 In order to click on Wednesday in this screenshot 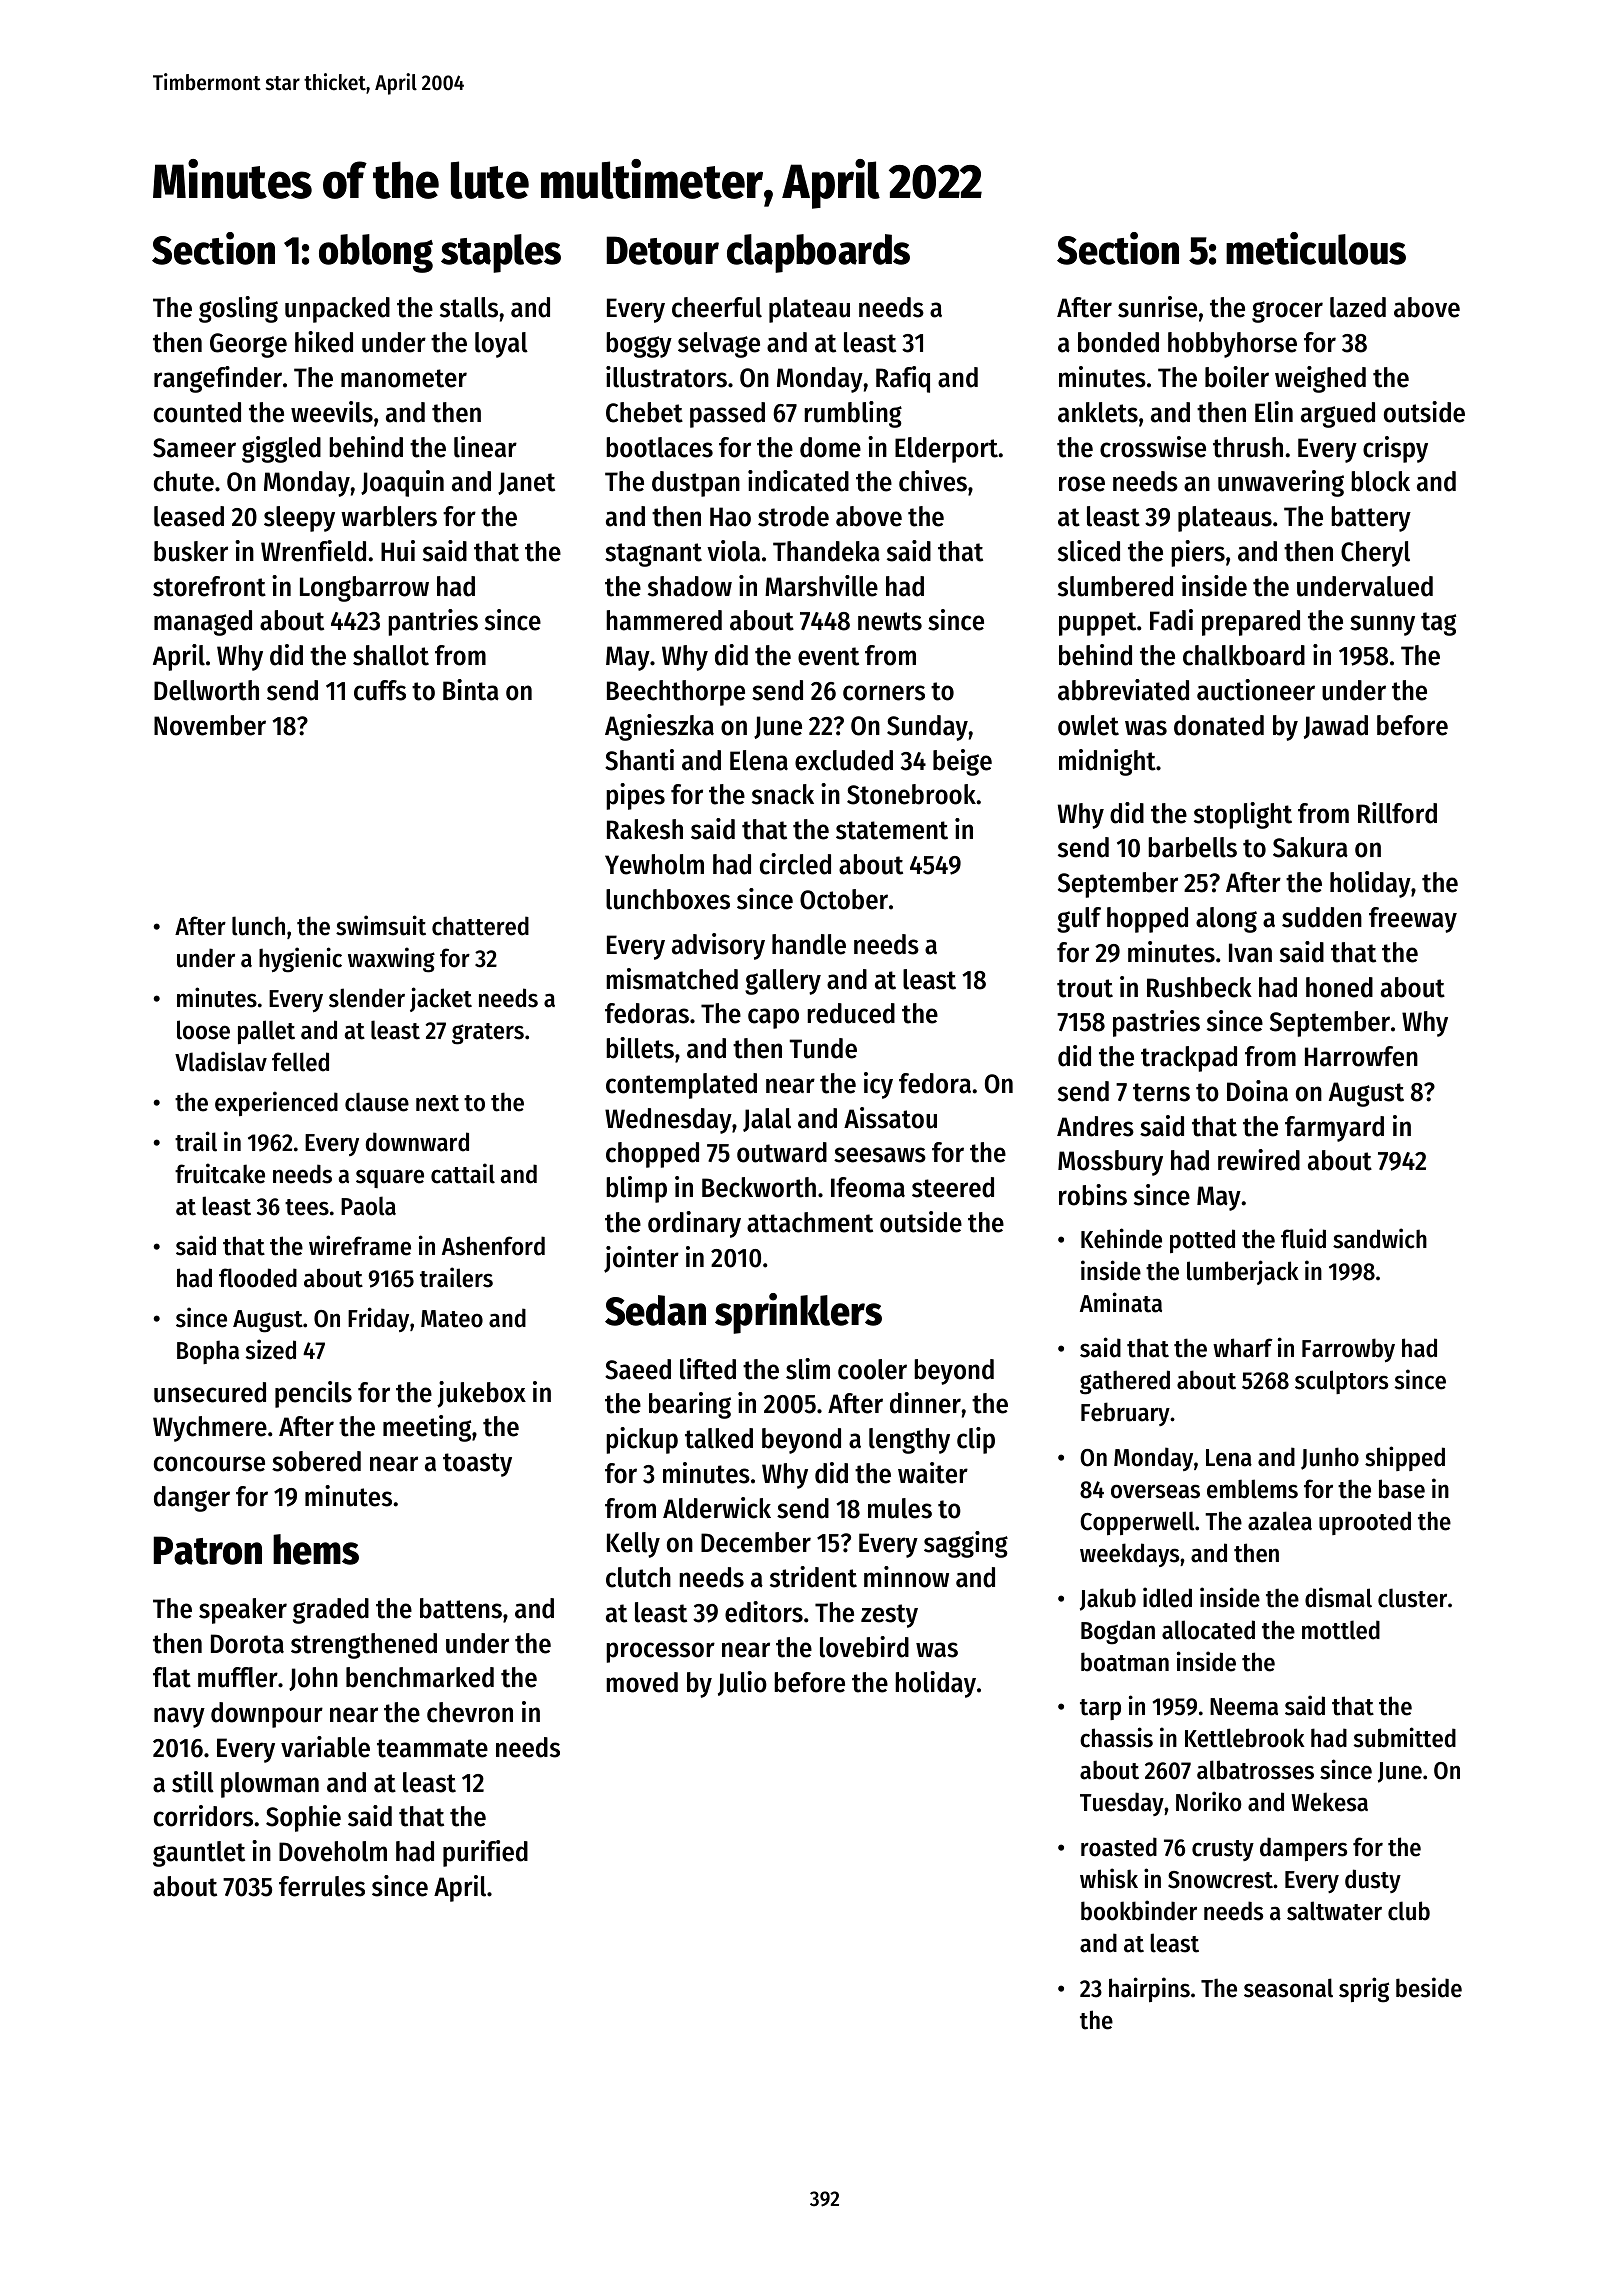, I will do `click(668, 1121)`.
